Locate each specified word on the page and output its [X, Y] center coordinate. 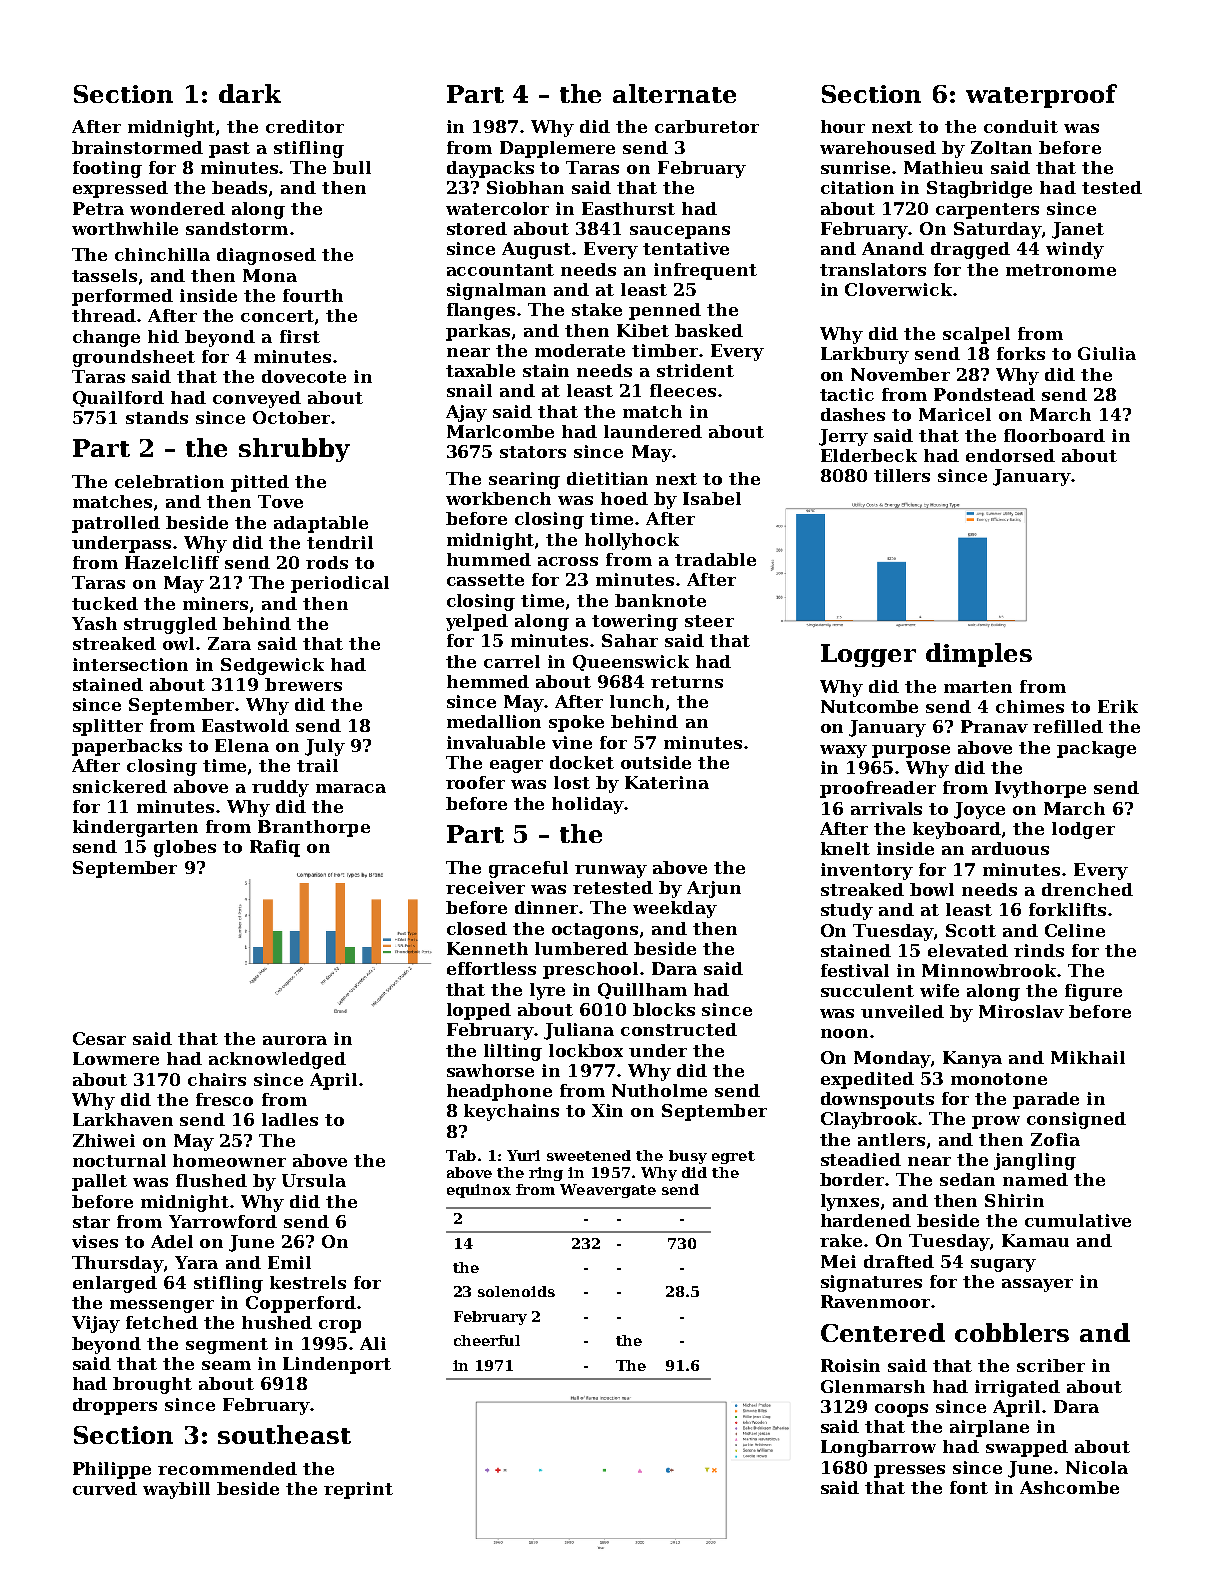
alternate [674, 93]
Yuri [523, 1155]
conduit [1021, 126]
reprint [358, 1490]
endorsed [1010, 455]
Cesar [99, 1038]
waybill [176, 1490]
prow [996, 1122]
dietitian [607, 478]
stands [157, 417]
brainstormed [137, 147]
